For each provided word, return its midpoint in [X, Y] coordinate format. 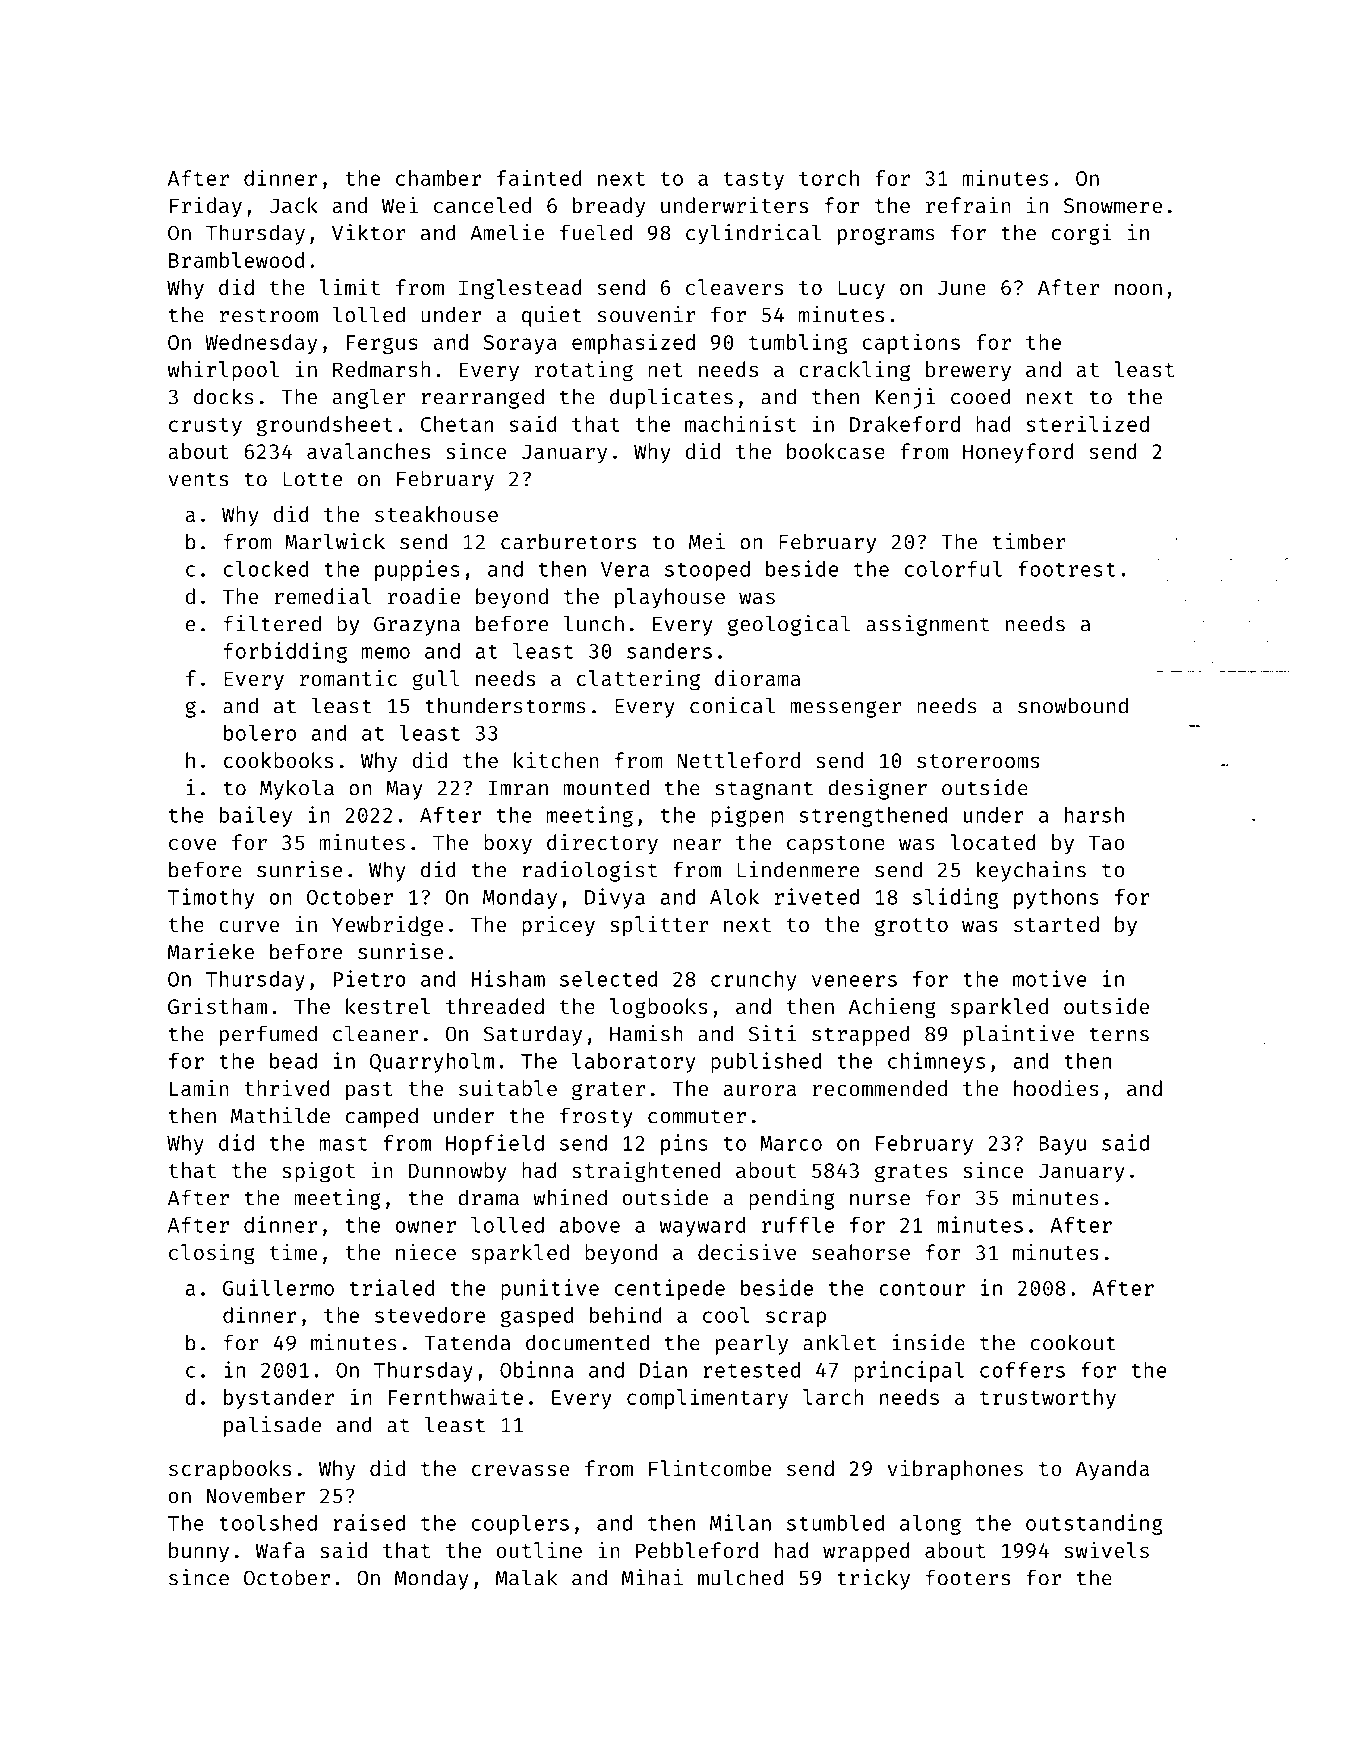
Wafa [280, 1550]
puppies [417, 570]
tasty [754, 181]
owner [426, 1227]
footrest [1067, 569]
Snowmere [1113, 205]
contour [922, 1289]
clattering [638, 680]
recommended [879, 1088]
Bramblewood [236, 260]
